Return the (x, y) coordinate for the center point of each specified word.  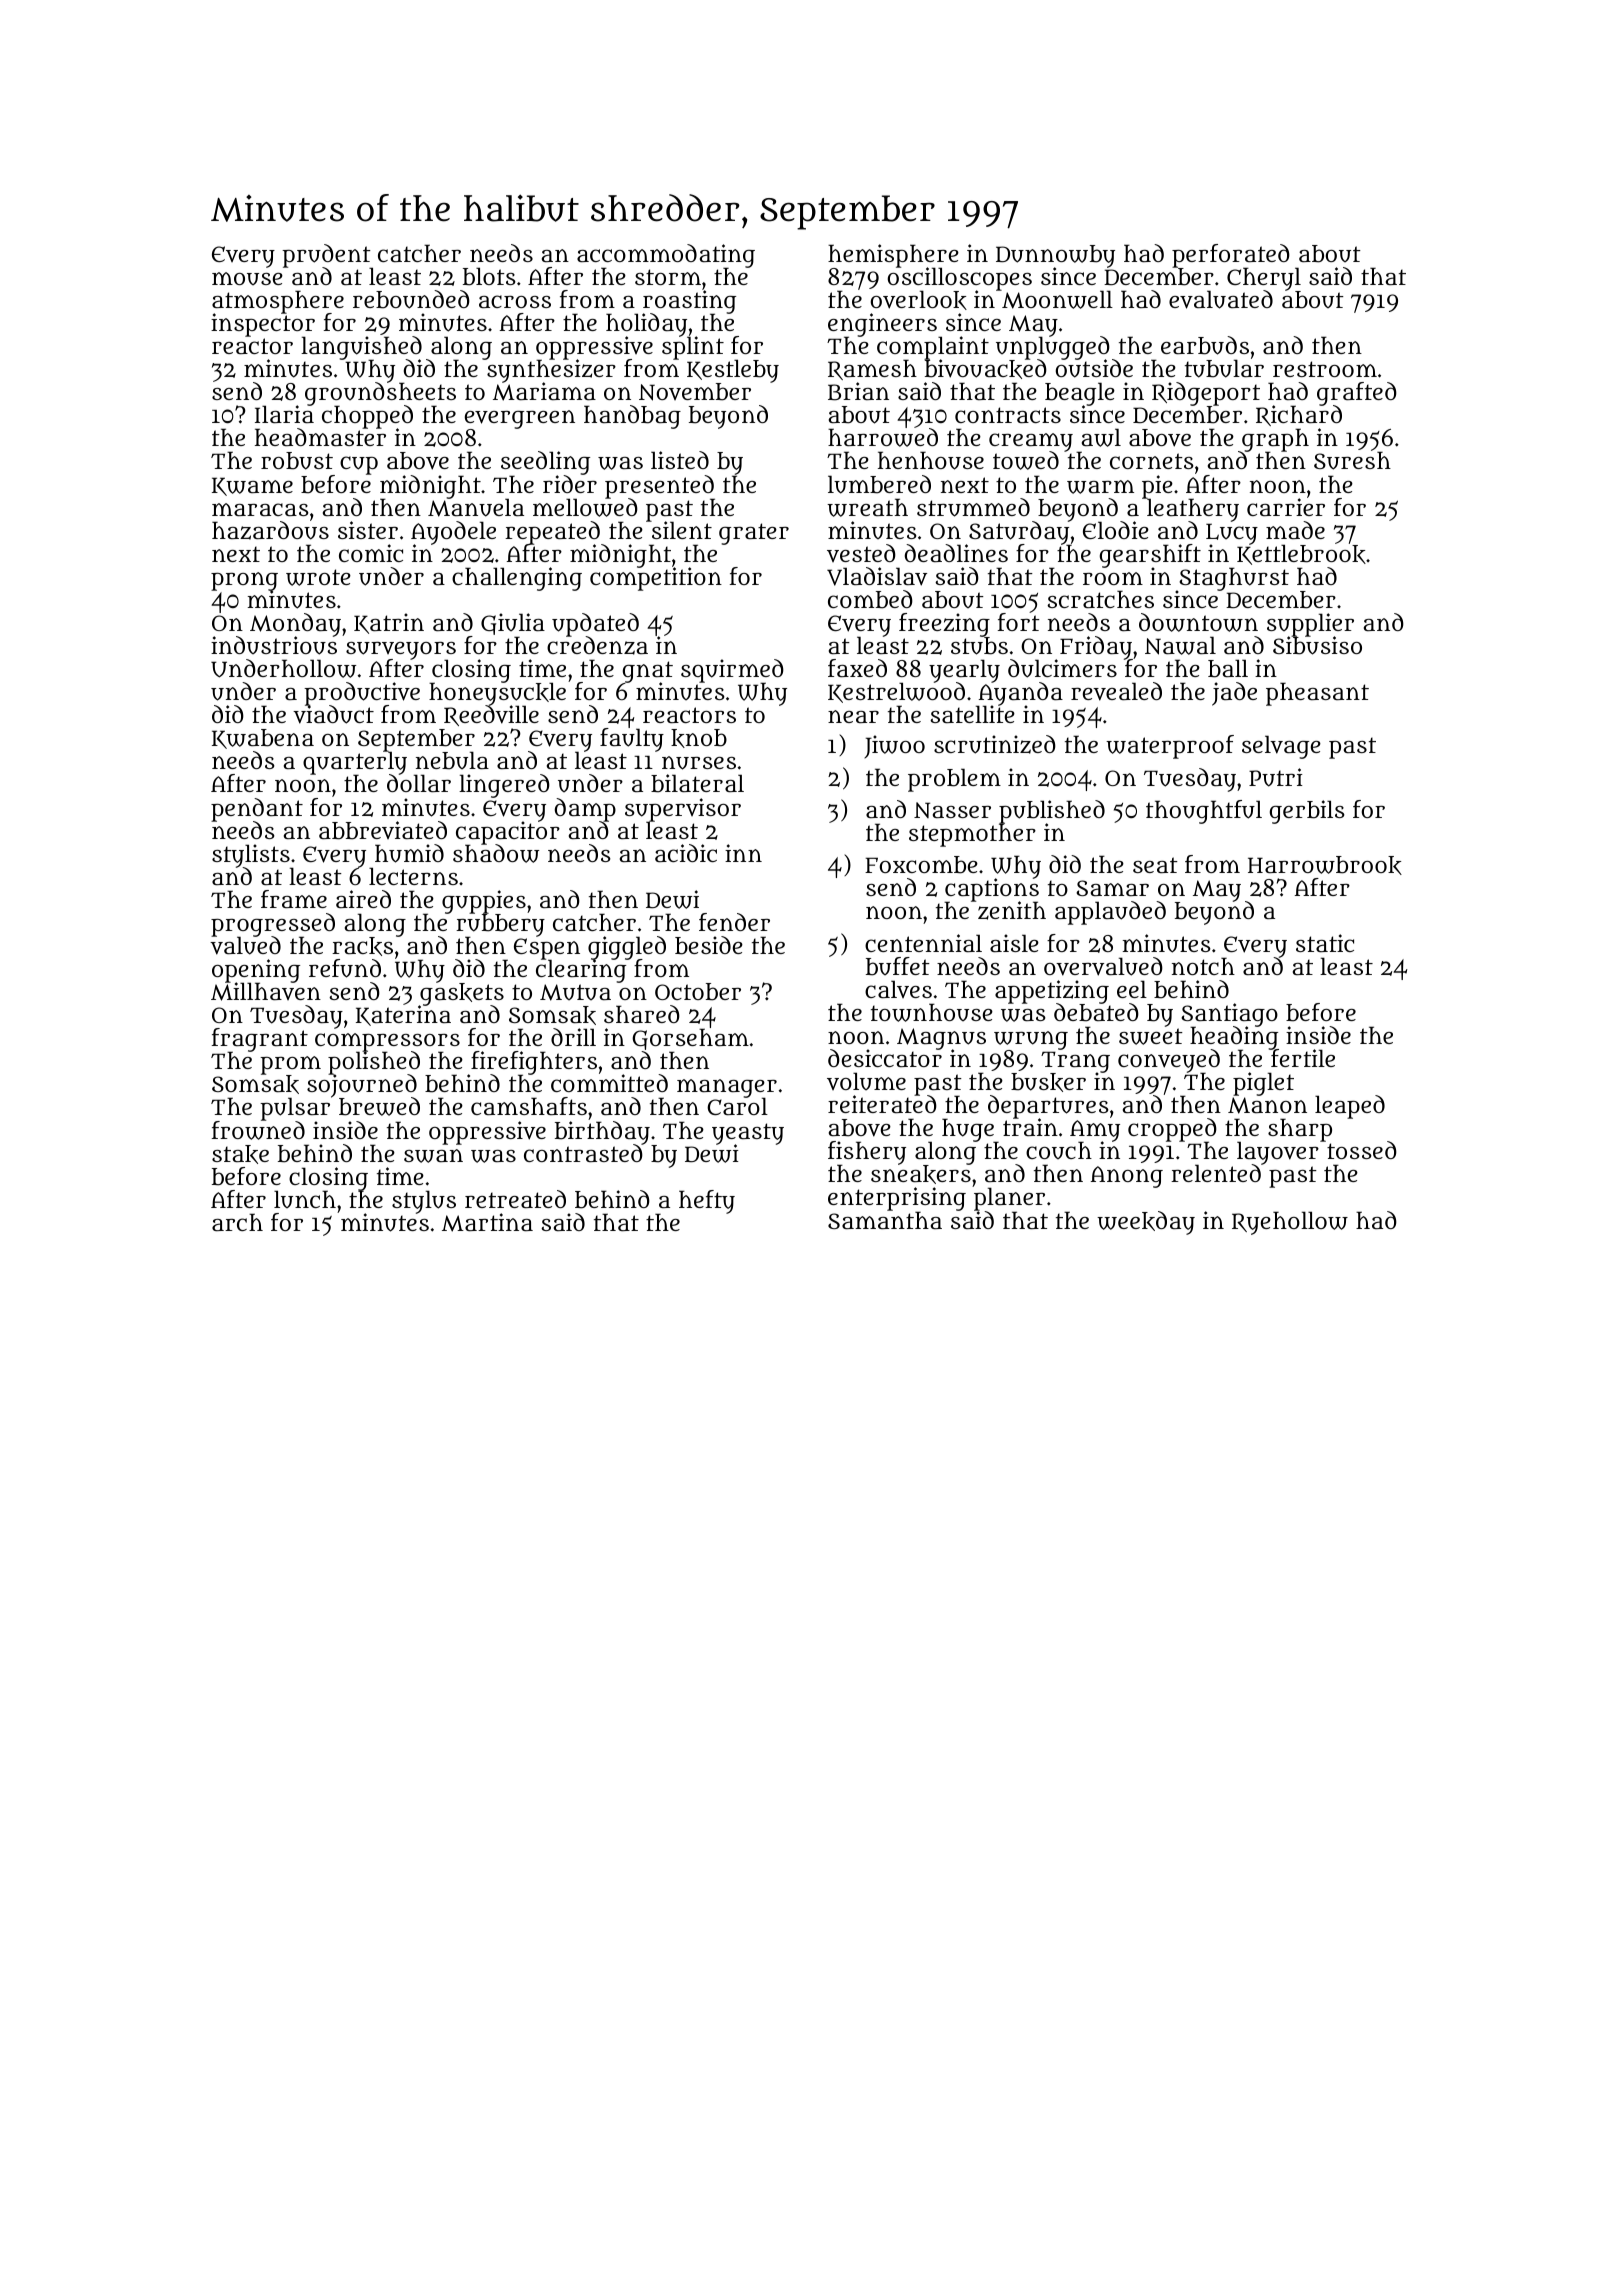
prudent (327, 256)
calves (898, 989)
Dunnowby (1055, 256)
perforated (1231, 256)
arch (237, 1222)
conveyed (1169, 1061)
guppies (484, 902)
